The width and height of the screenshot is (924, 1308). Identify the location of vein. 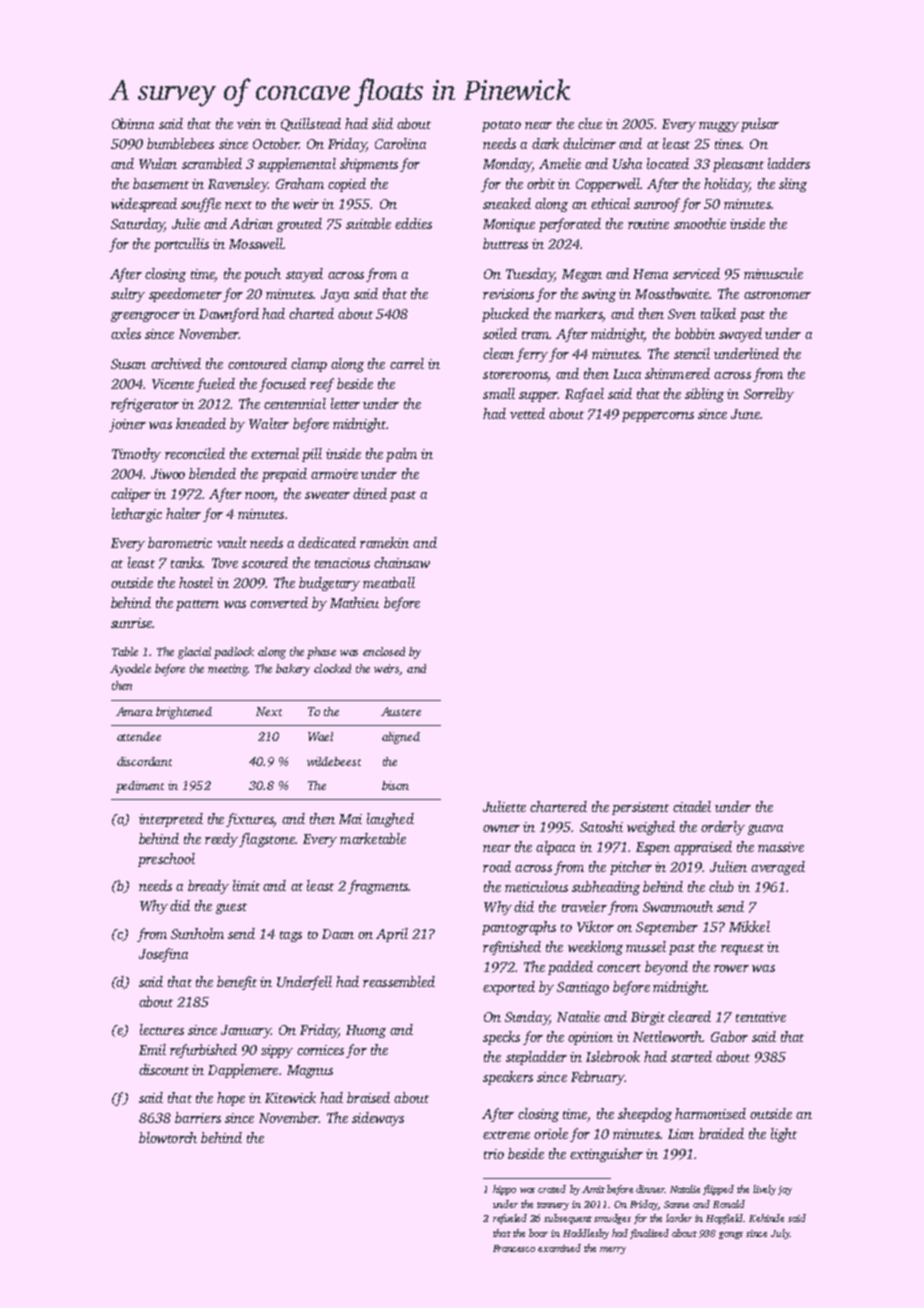
(249, 124).
